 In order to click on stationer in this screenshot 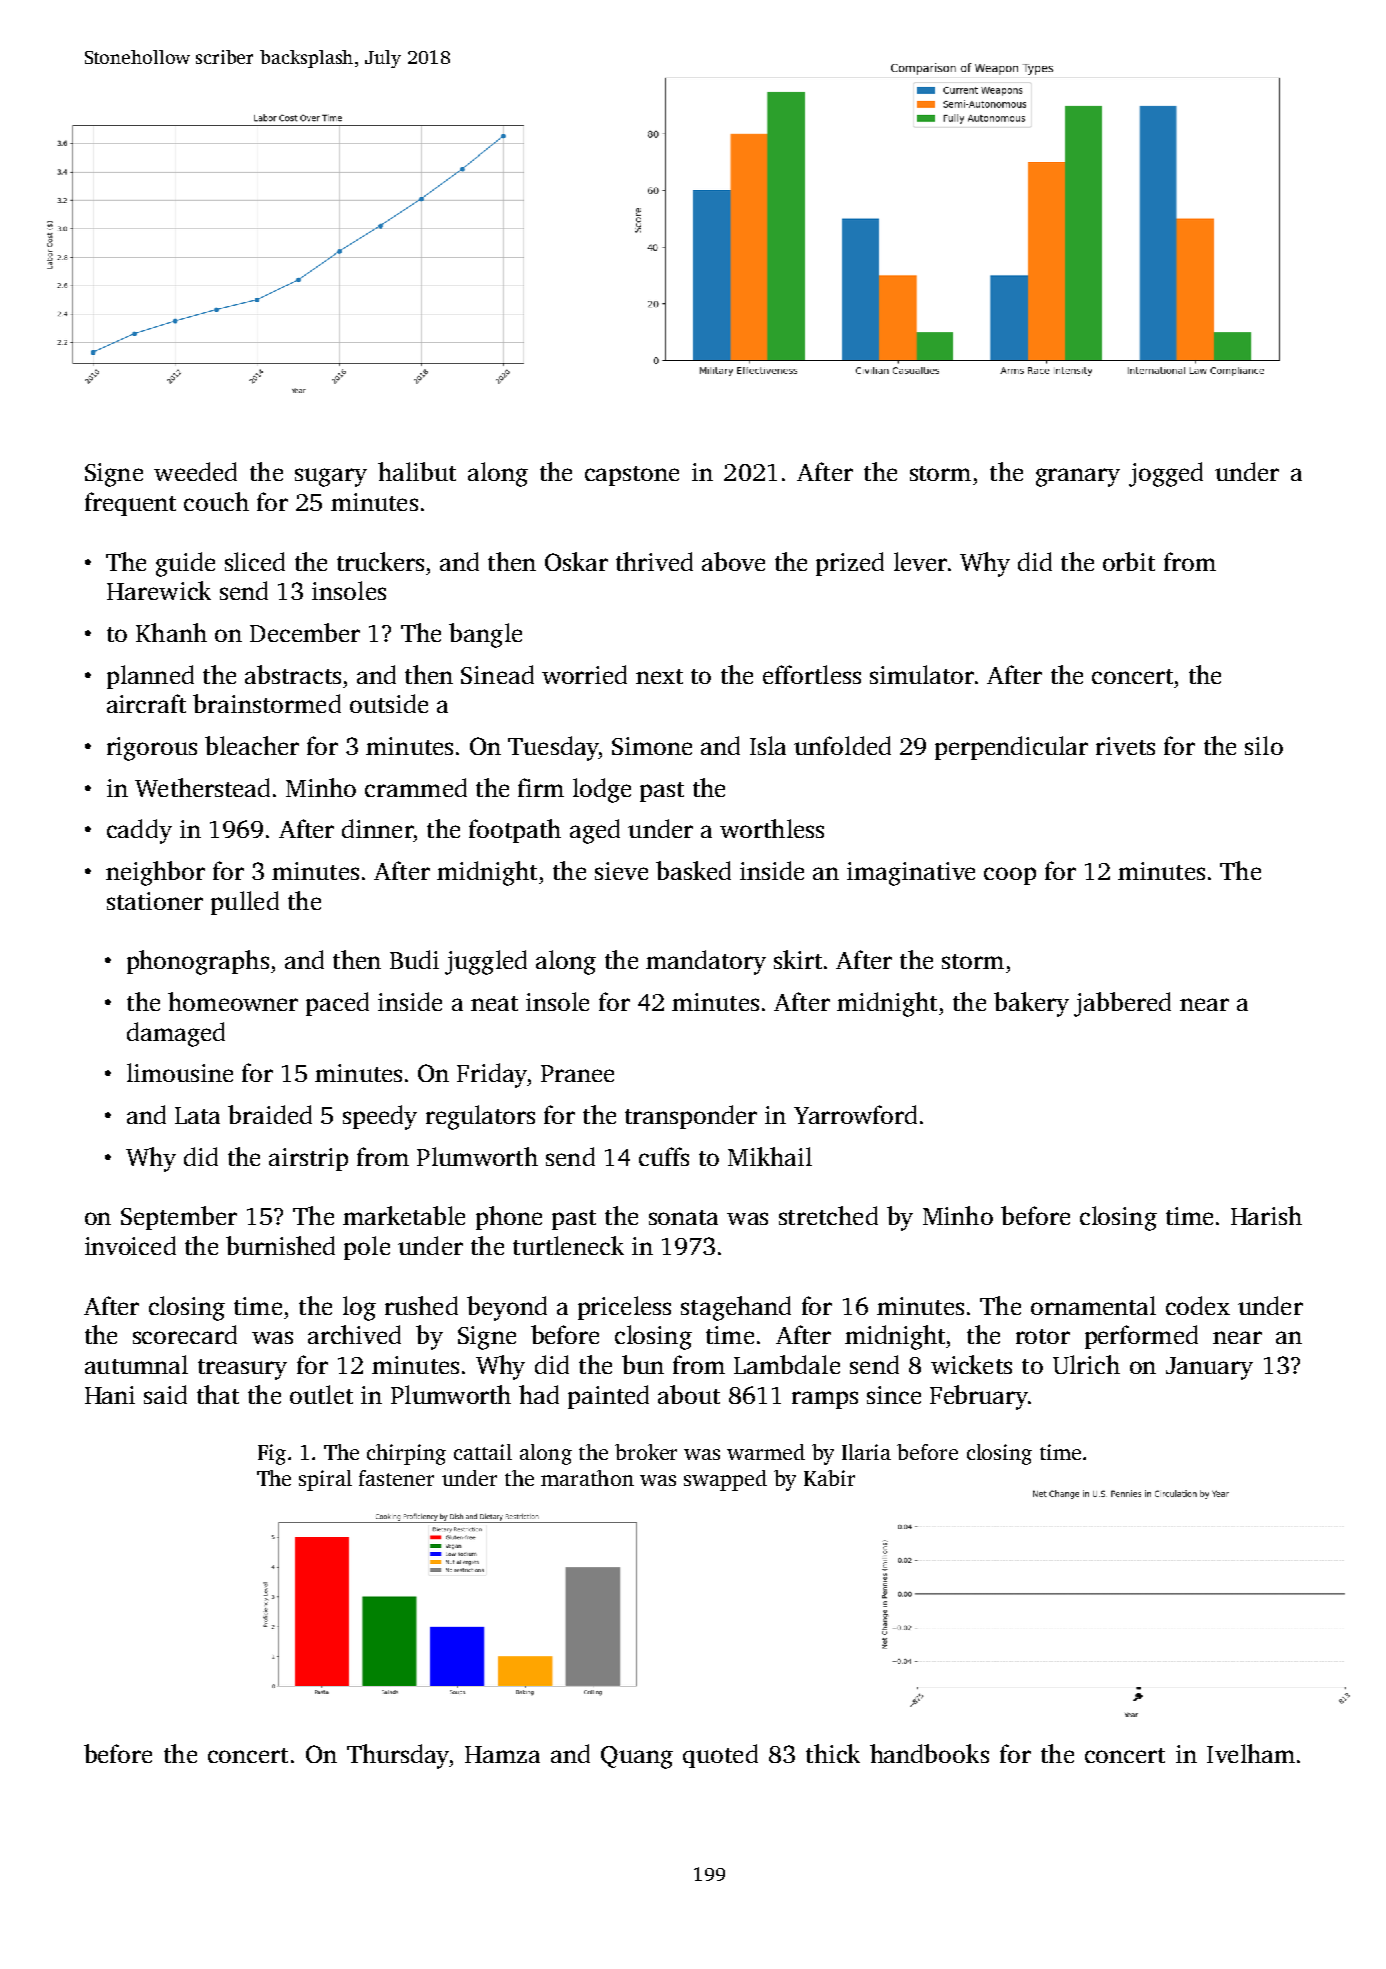, I will do `click(155, 901)`.
